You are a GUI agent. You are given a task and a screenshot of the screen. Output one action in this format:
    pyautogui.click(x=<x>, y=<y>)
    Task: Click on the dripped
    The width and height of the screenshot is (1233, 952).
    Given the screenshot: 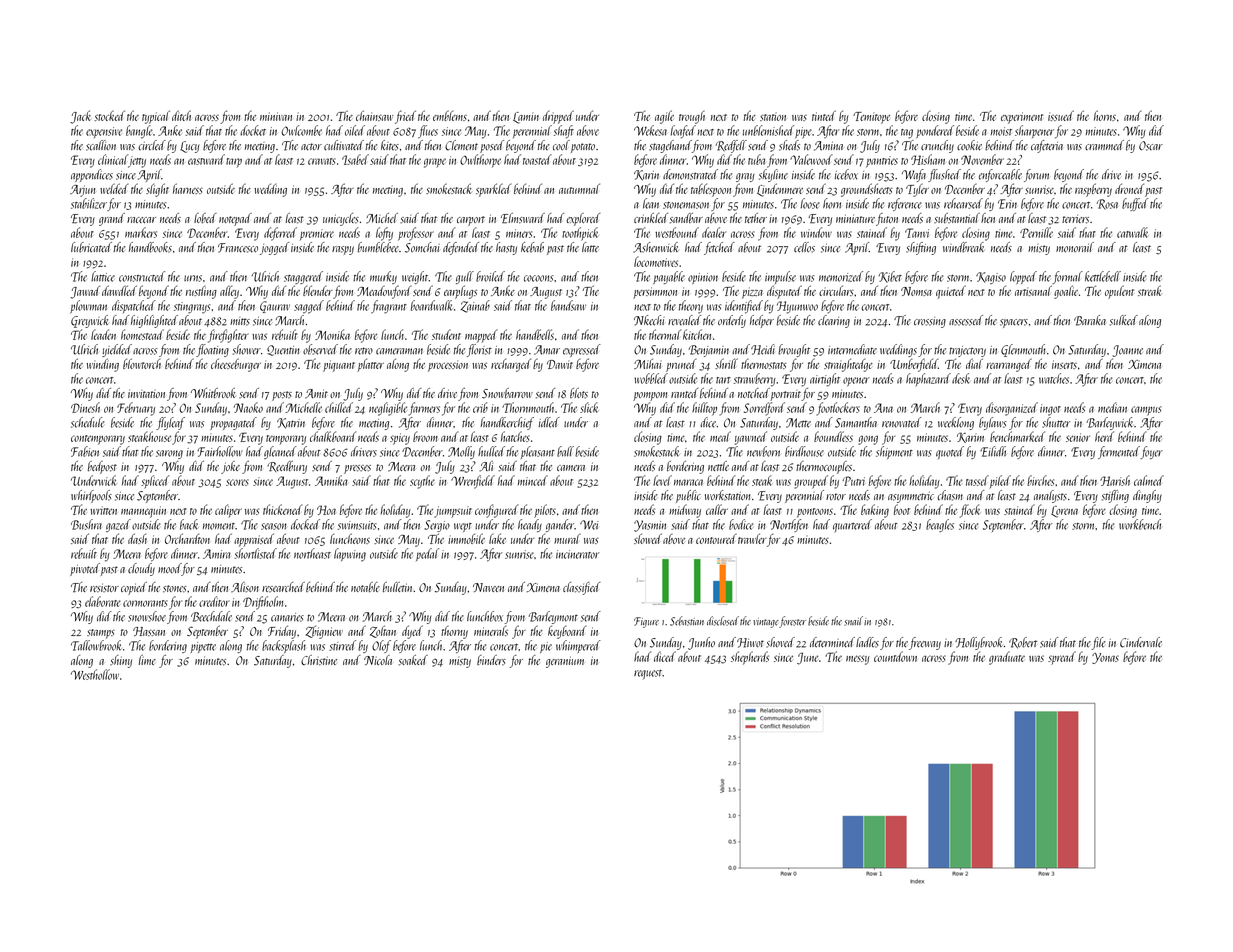 What is the action you would take?
    pyautogui.click(x=558, y=117)
